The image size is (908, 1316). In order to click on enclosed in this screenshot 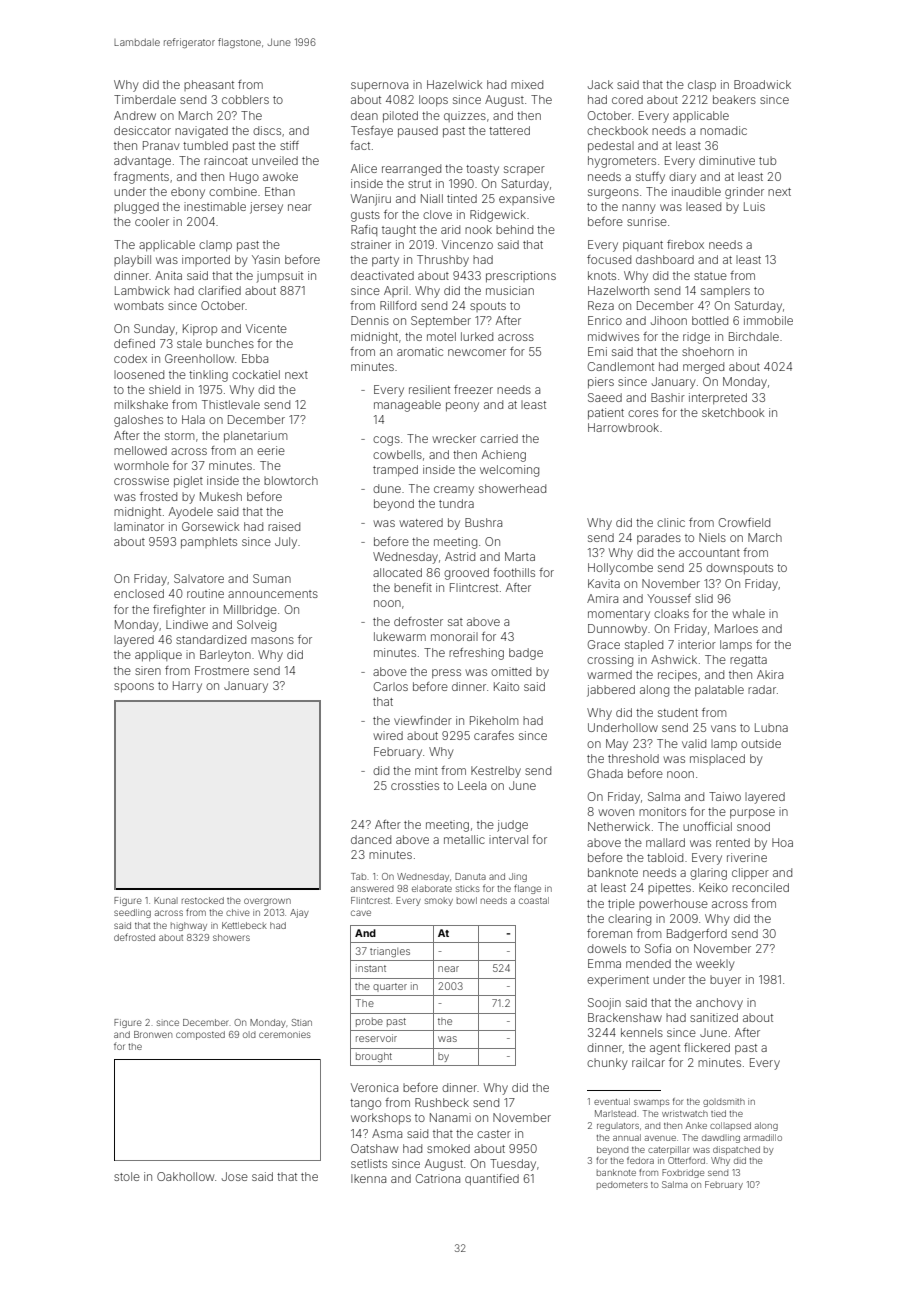, I will do `click(139, 593)`.
